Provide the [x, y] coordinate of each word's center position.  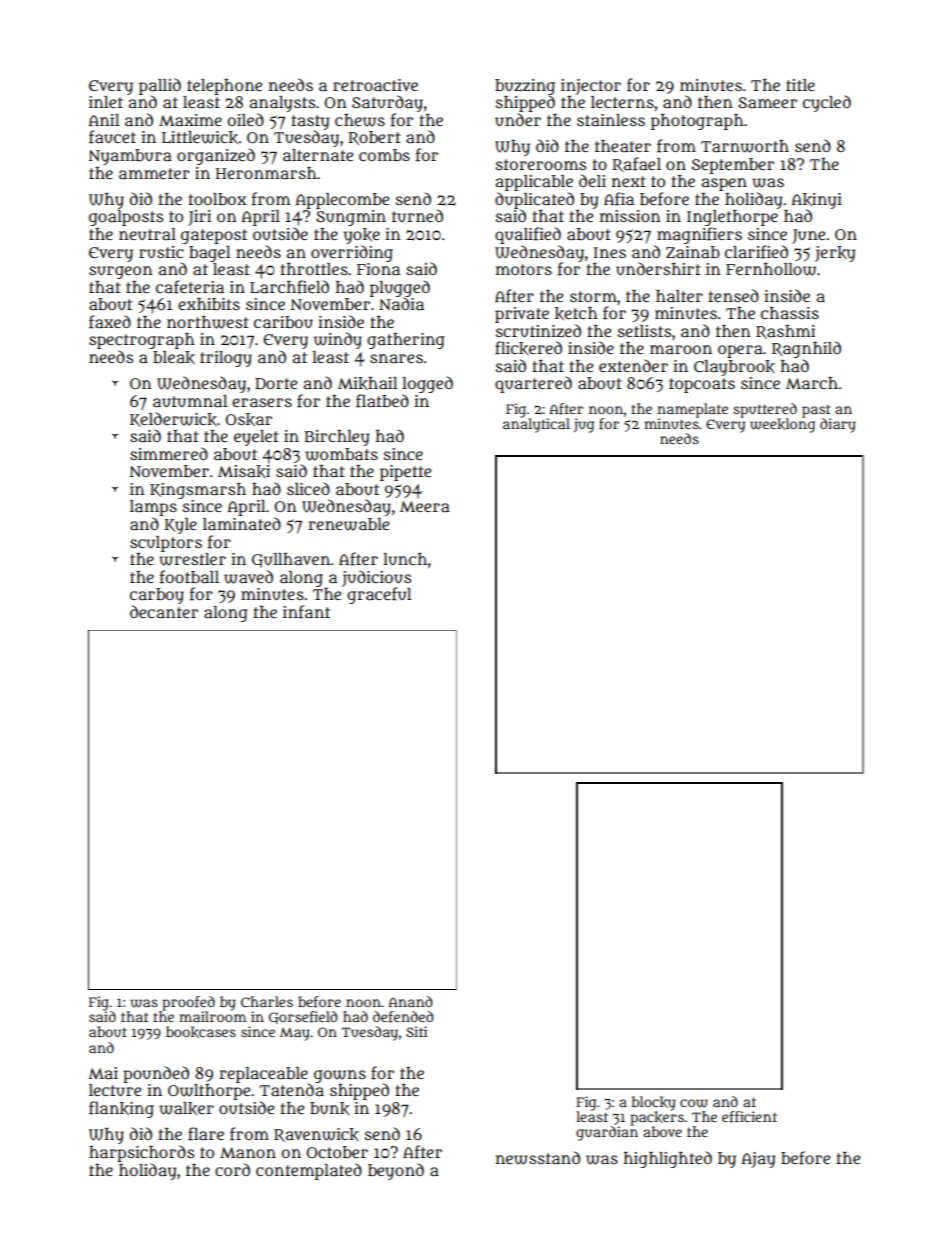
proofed [188, 1003]
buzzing [525, 87]
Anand [411, 1001]
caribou [283, 322]
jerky [835, 254]
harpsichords [141, 1153]
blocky [654, 1103]
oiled [246, 119]
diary [838, 425]
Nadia [401, 303]
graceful [379, 595]
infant [306, 612]
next [629, 181]
